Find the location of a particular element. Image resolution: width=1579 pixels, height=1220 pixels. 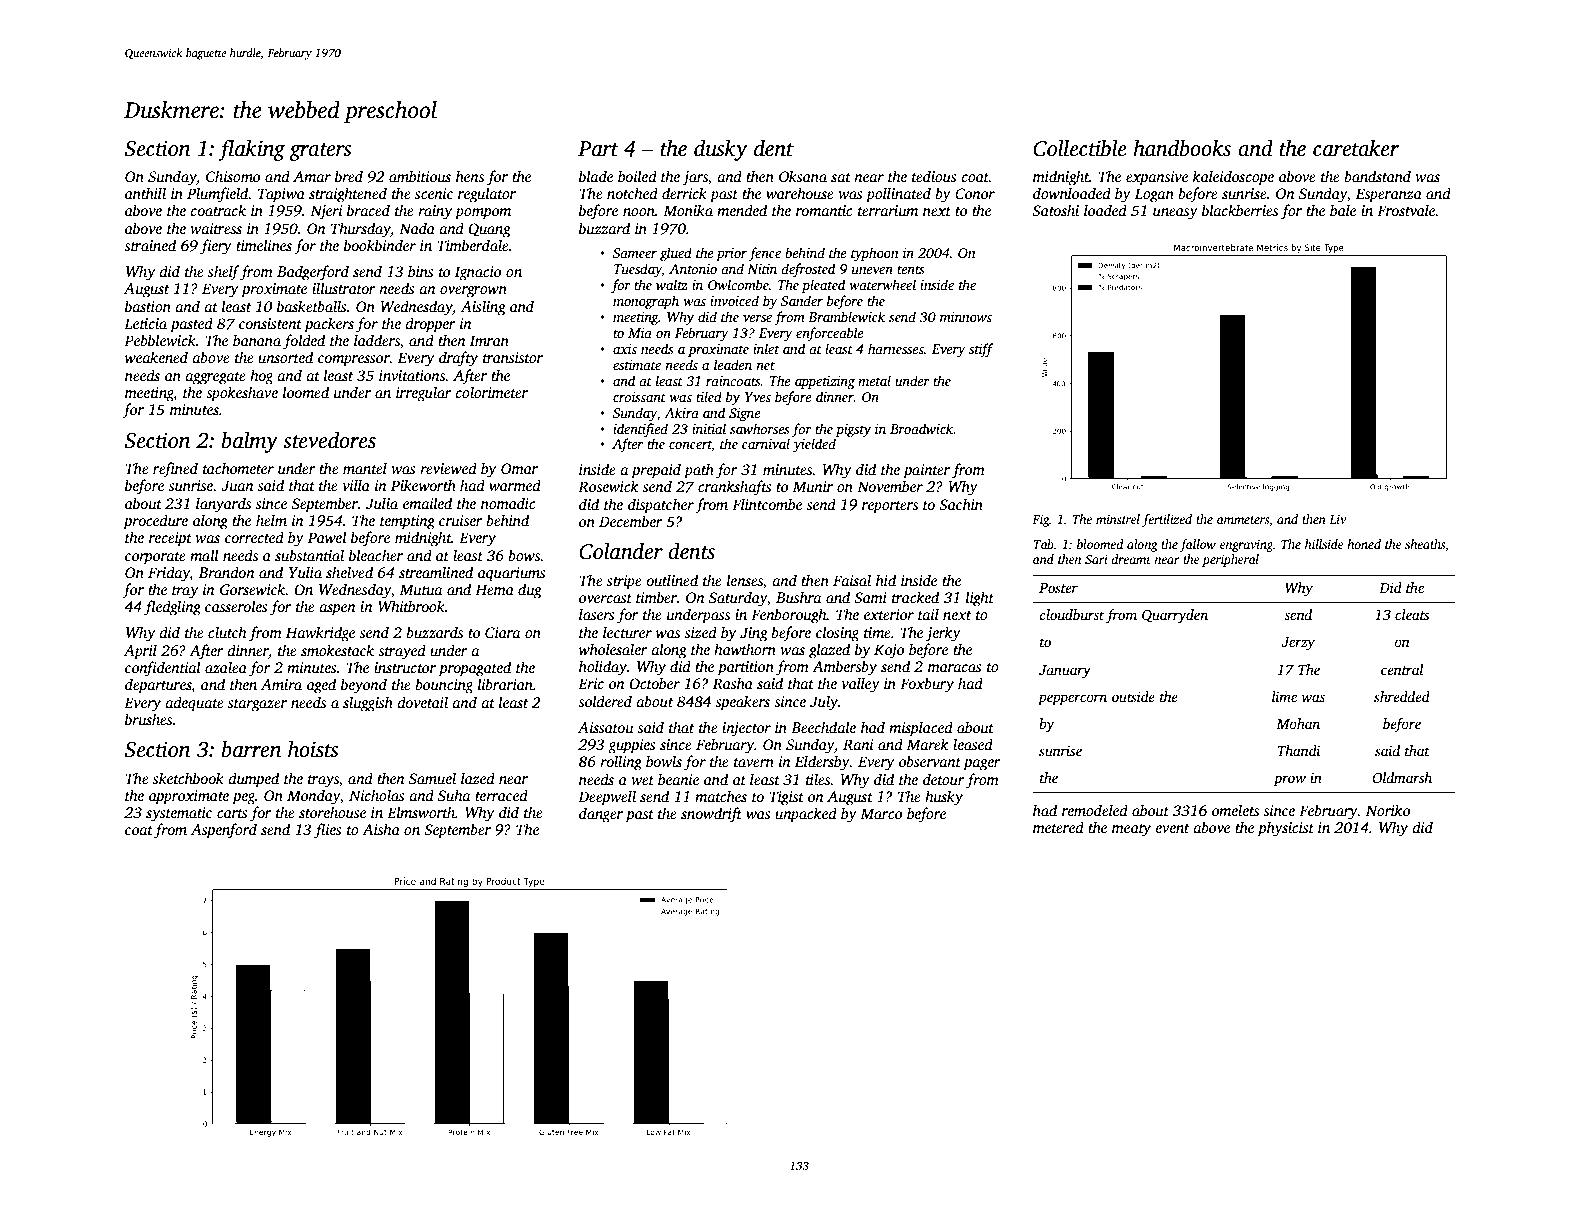

Colander is located at coordinates (621, 551).
